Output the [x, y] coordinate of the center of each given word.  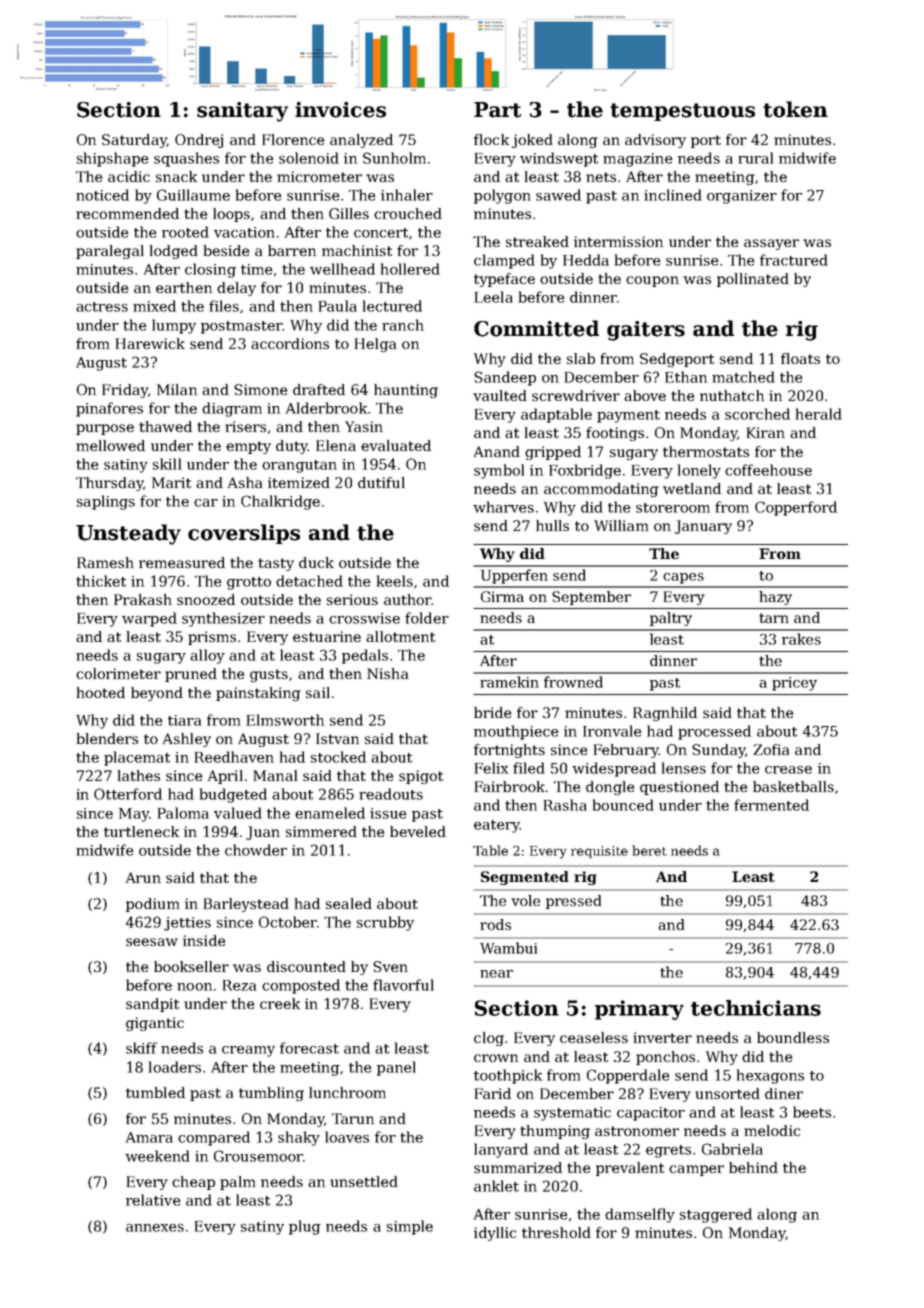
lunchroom [347, 1092]
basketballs [793, 786]
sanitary [242, 112]
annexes [155, 1228]
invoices [340, 110]
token [795, 109]
